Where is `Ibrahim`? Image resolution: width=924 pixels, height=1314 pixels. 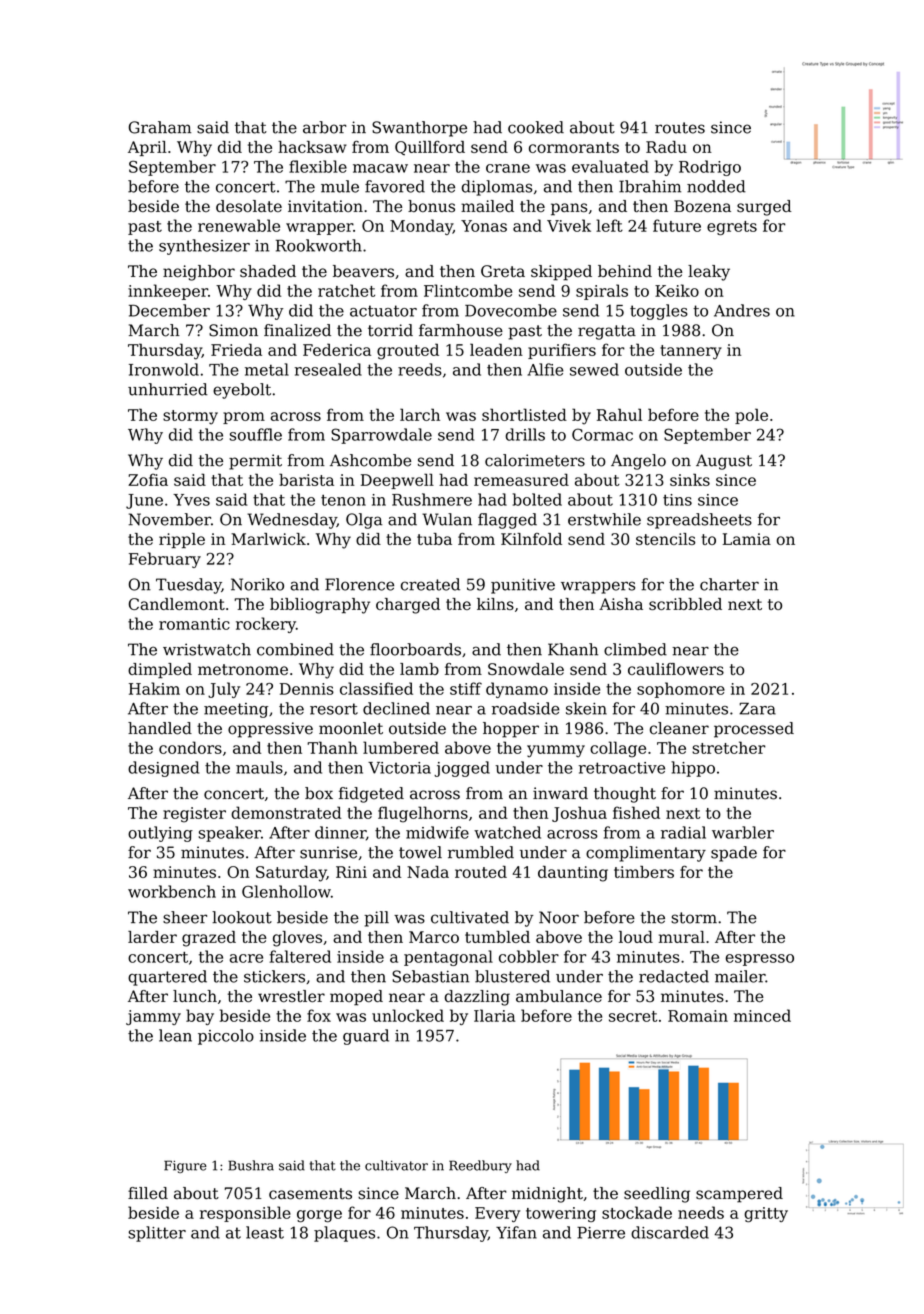
Ibrahim is located at coordinates (650, 186).
